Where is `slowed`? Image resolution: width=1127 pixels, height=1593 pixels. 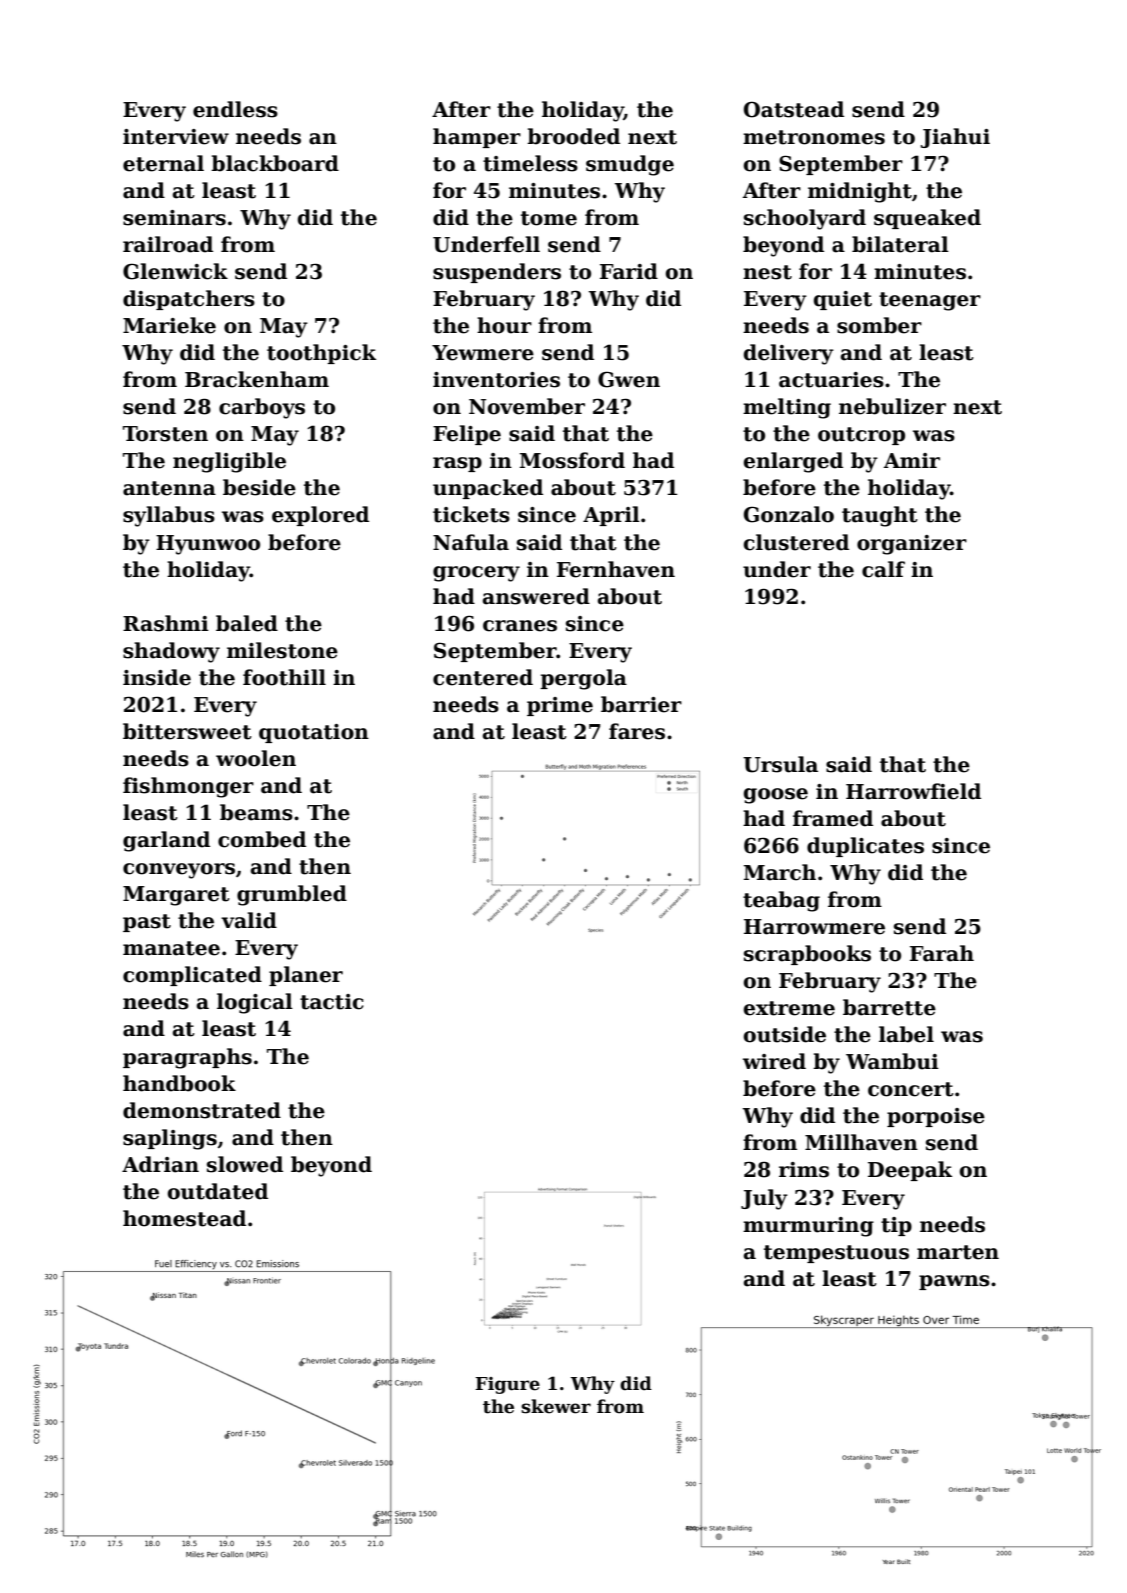 slowed is located at coordinates (245, 1164).
